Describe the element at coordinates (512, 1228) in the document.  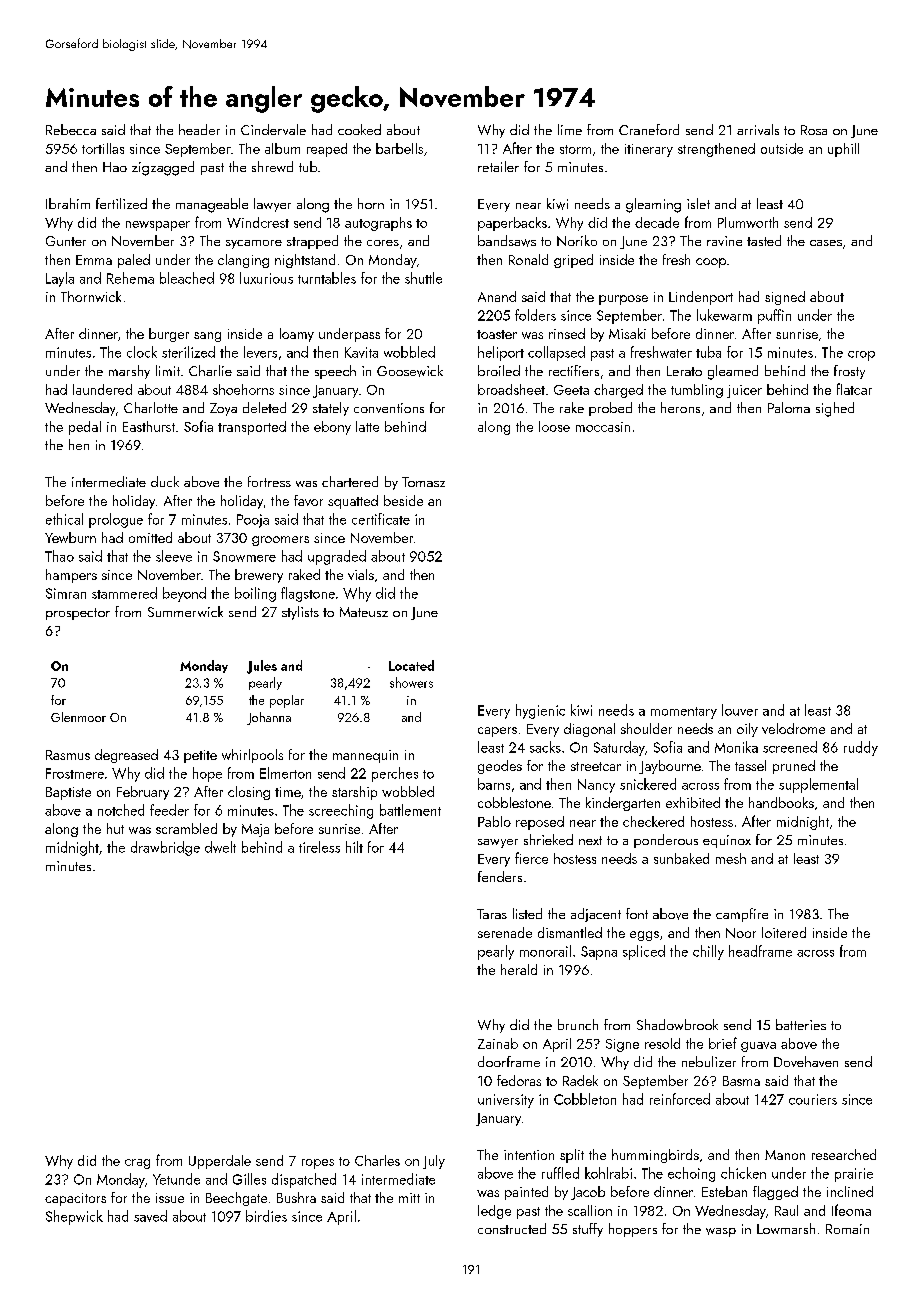
I see `constructed` at that location.
